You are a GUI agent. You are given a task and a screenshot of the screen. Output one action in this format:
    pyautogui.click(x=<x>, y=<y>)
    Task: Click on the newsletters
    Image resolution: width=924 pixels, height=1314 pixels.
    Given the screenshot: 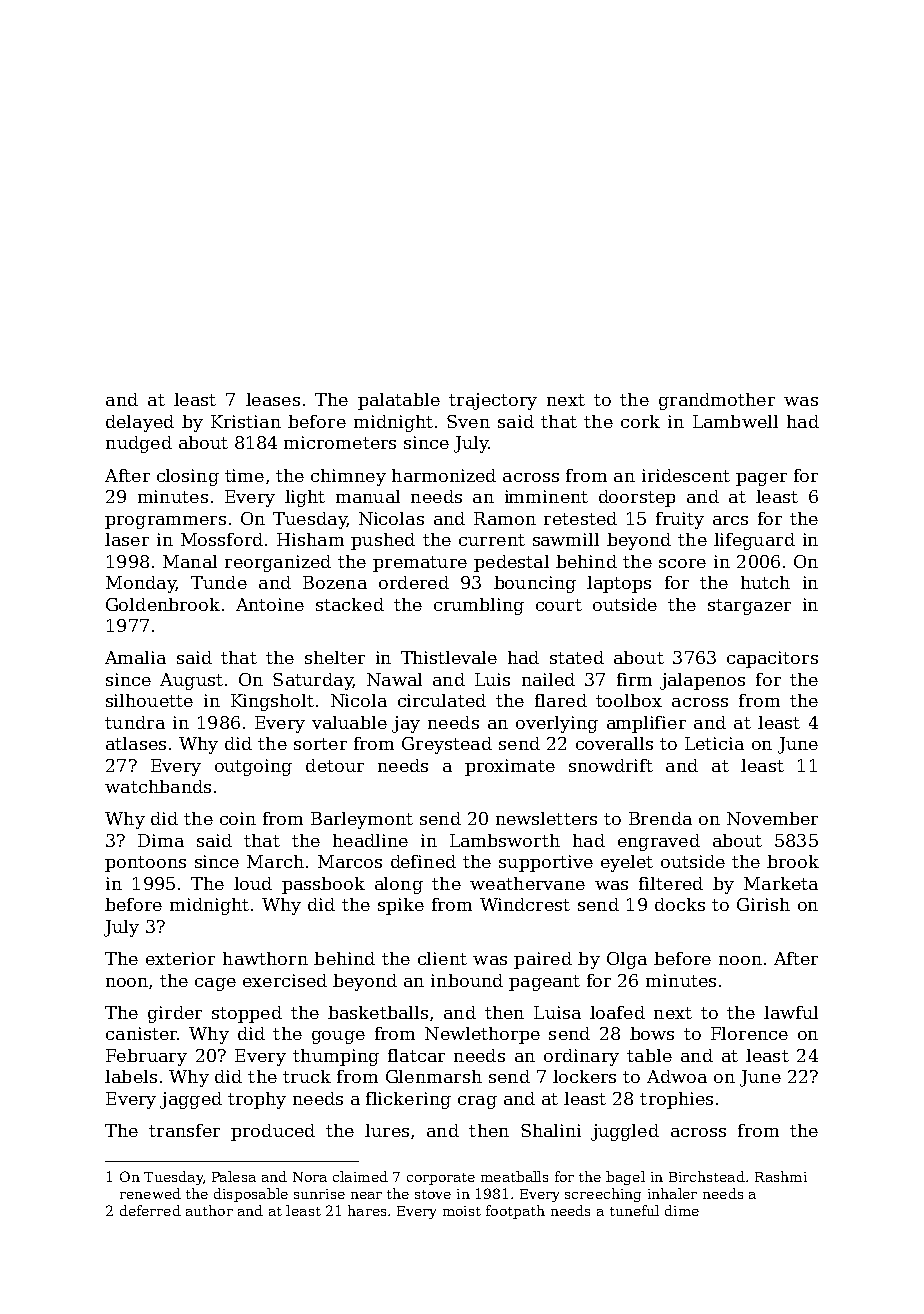 What is the action you would take?
    pyautogui.click(x=546, y=818)
